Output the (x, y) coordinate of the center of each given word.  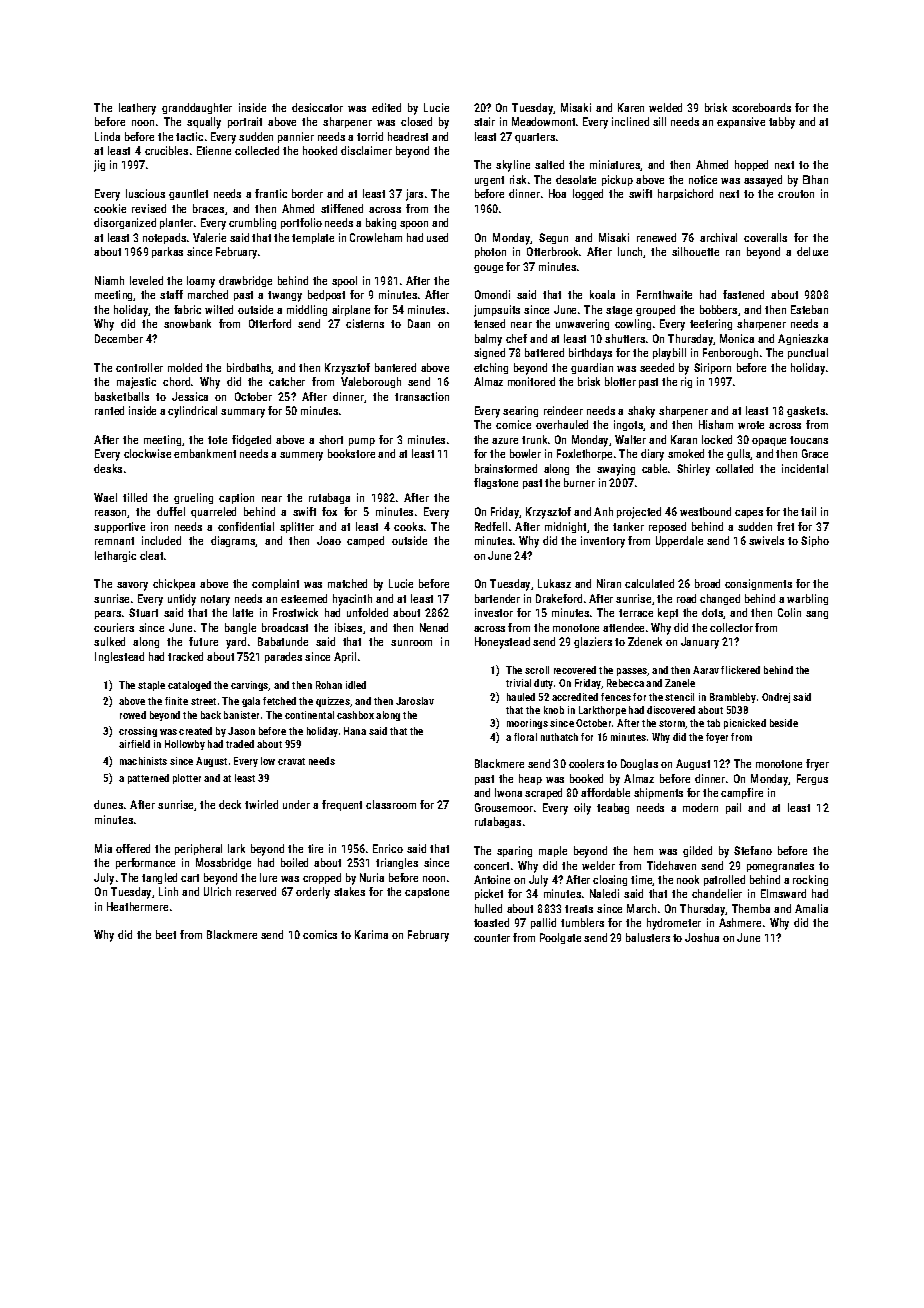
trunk (534, 439)
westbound (705, 511)
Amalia (811, 908)
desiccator (317, 107)
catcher (287, 381)
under (296, 804)
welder (598, 865)
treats (579, 909)
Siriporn (712, 368)
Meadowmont (543, 121)
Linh (168, 891)
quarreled (213, 512)
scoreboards (761, 107)
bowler (525, 453)
